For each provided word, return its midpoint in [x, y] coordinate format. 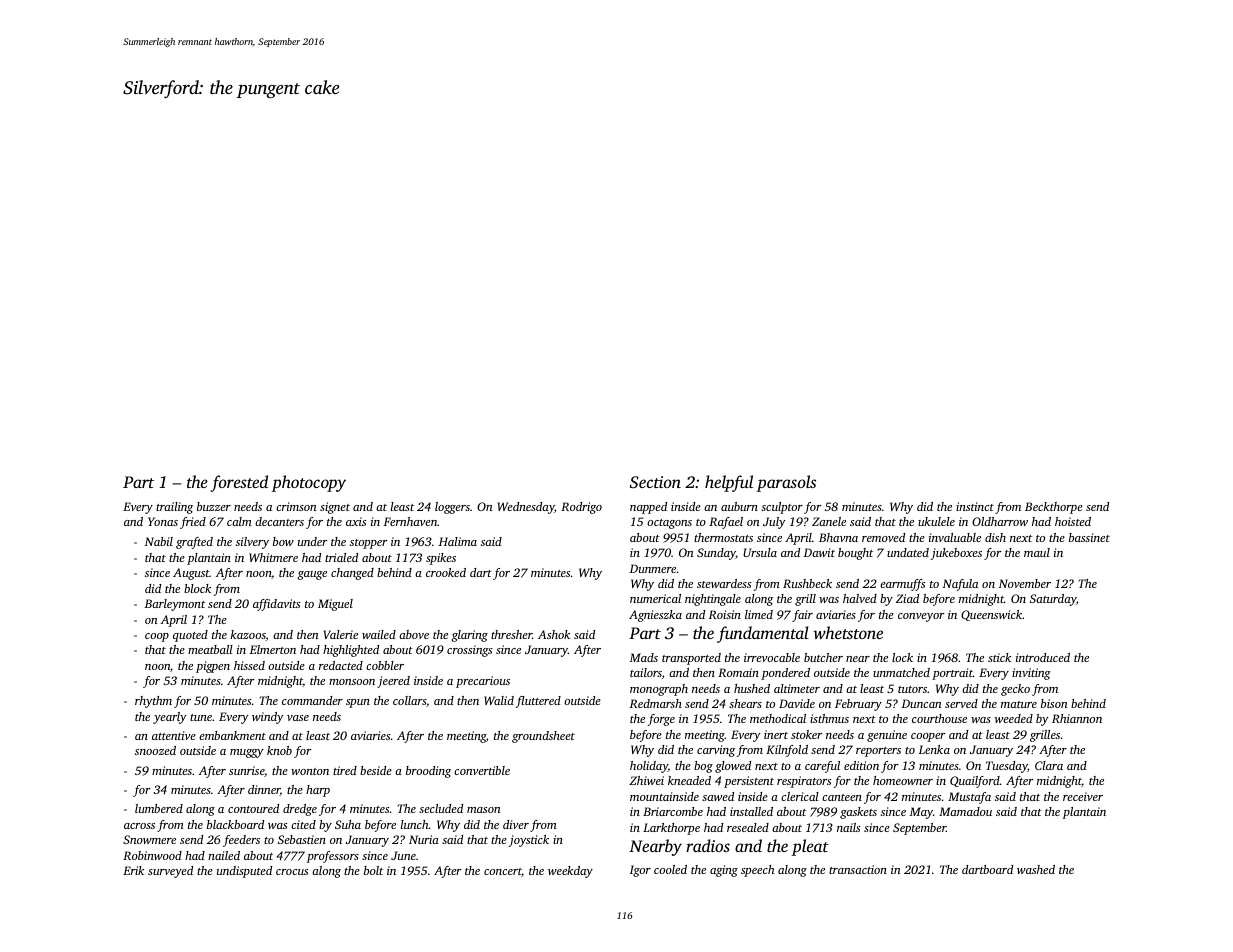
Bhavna [838, 537]
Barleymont [175, 605]
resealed [748, 827]
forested [239, 483]
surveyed [170, 872]
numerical [655, 598]
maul [1037, 552]
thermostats [723, 537]
